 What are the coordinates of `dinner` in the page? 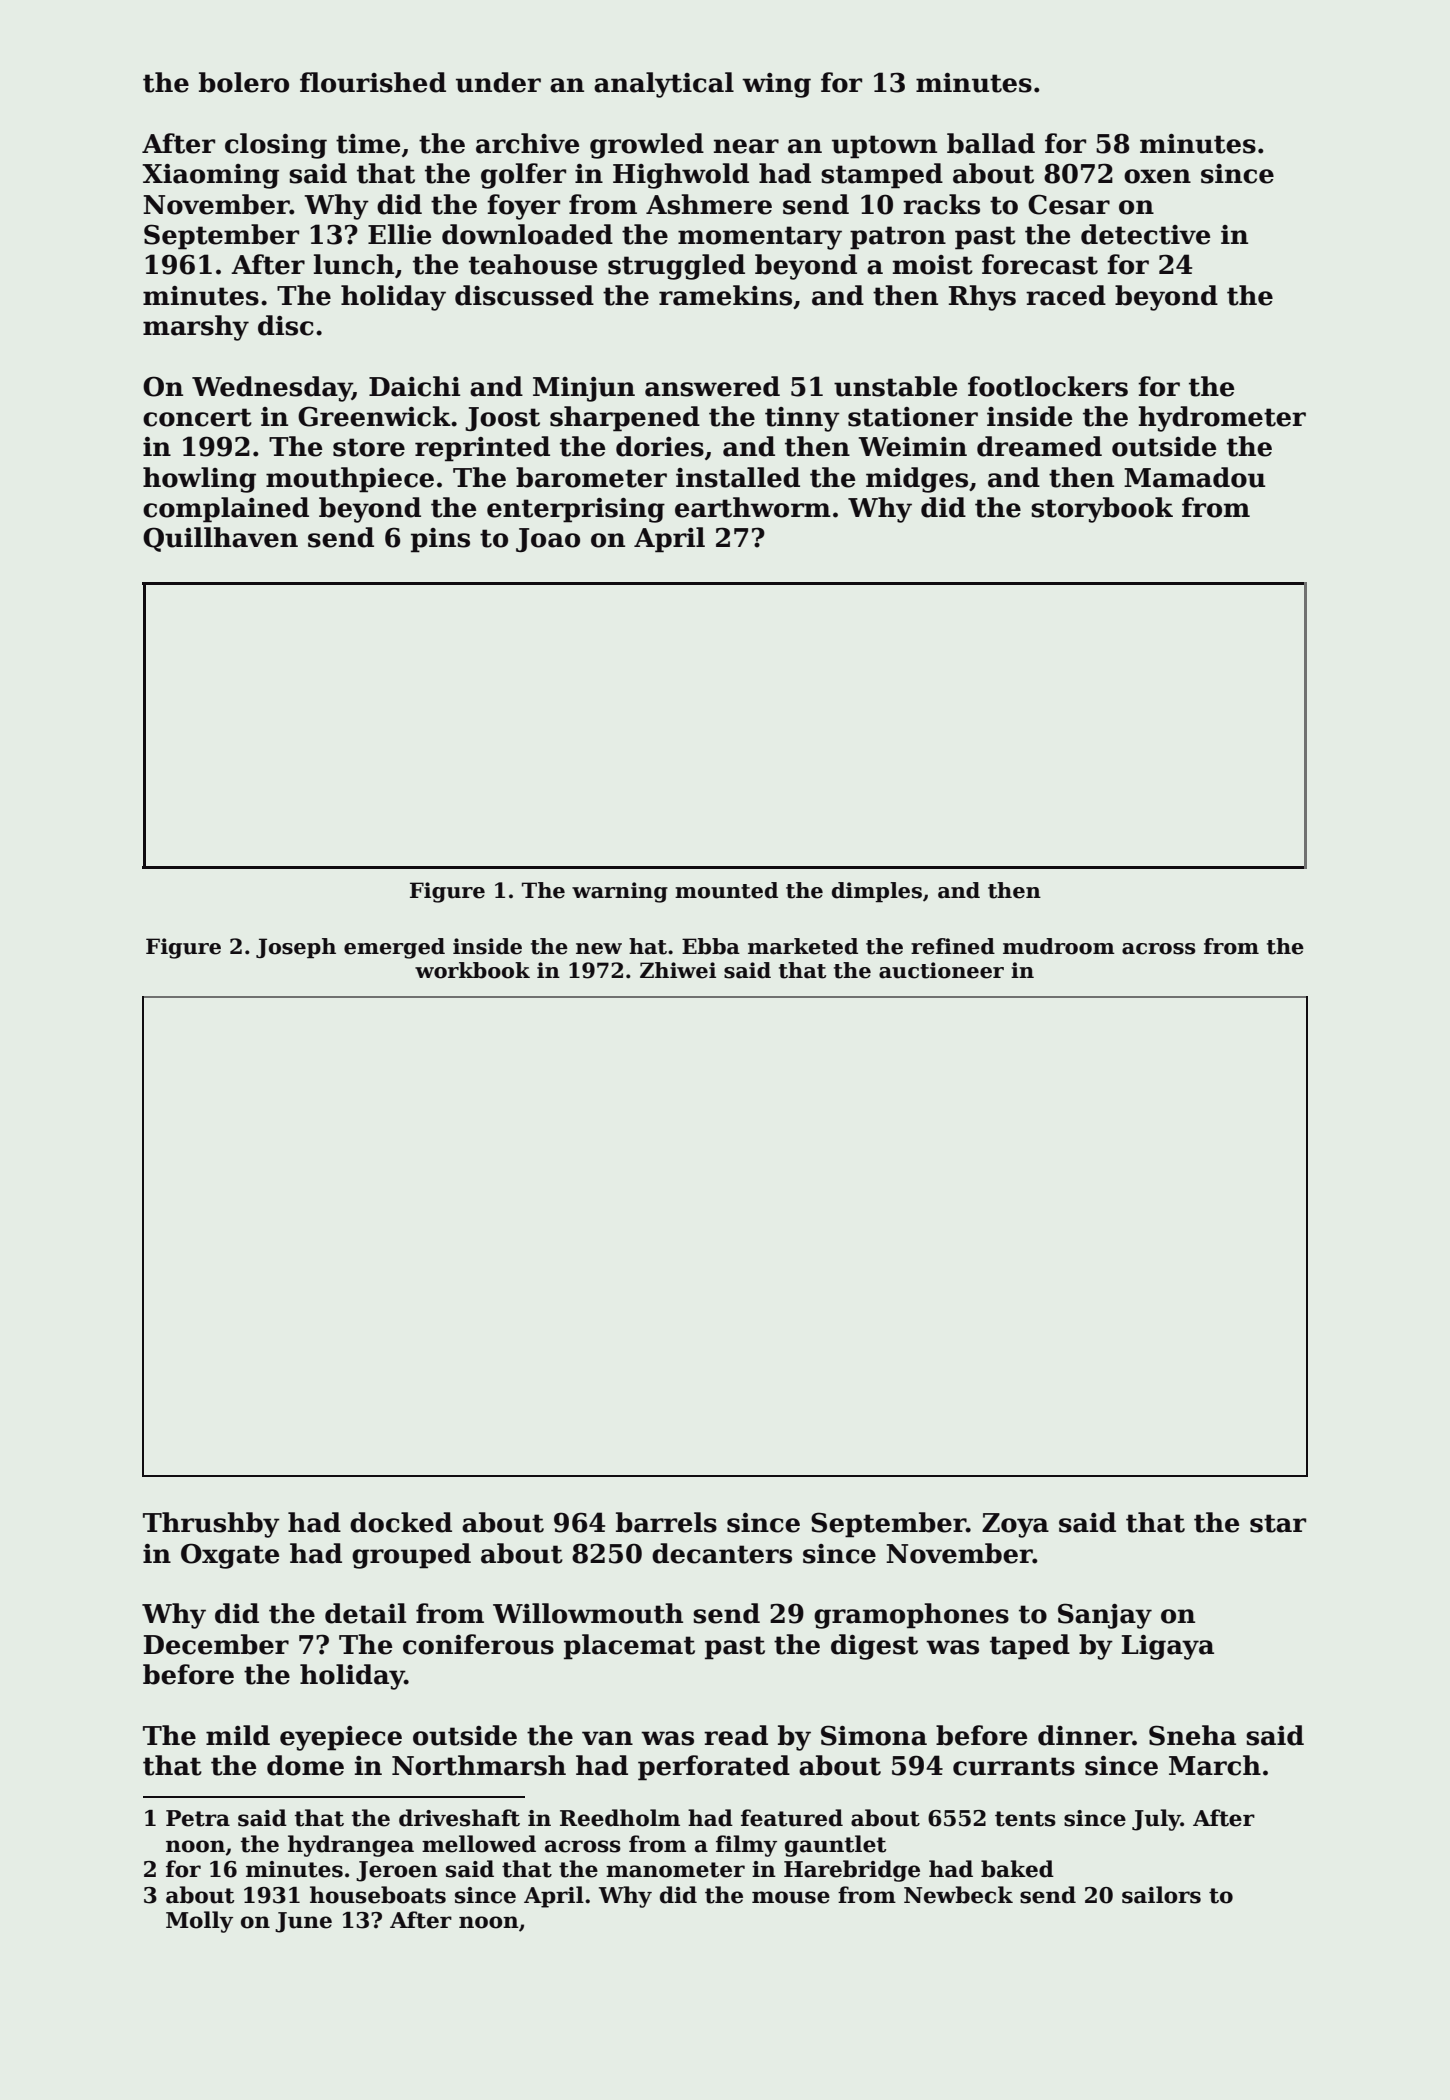 It's located at (1085, 1735).
